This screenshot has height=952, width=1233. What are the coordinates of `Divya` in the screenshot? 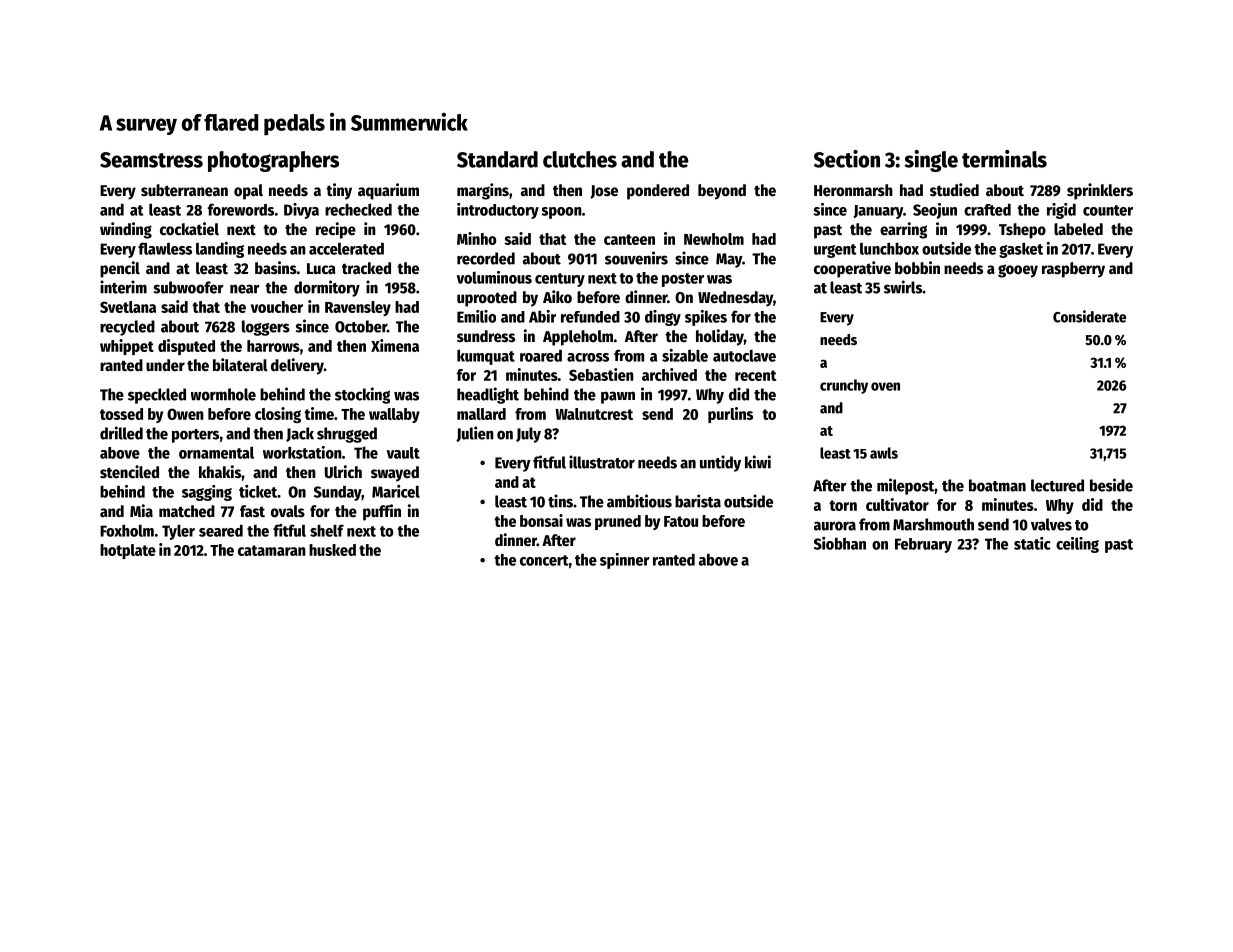 It's located at (301, 211).
